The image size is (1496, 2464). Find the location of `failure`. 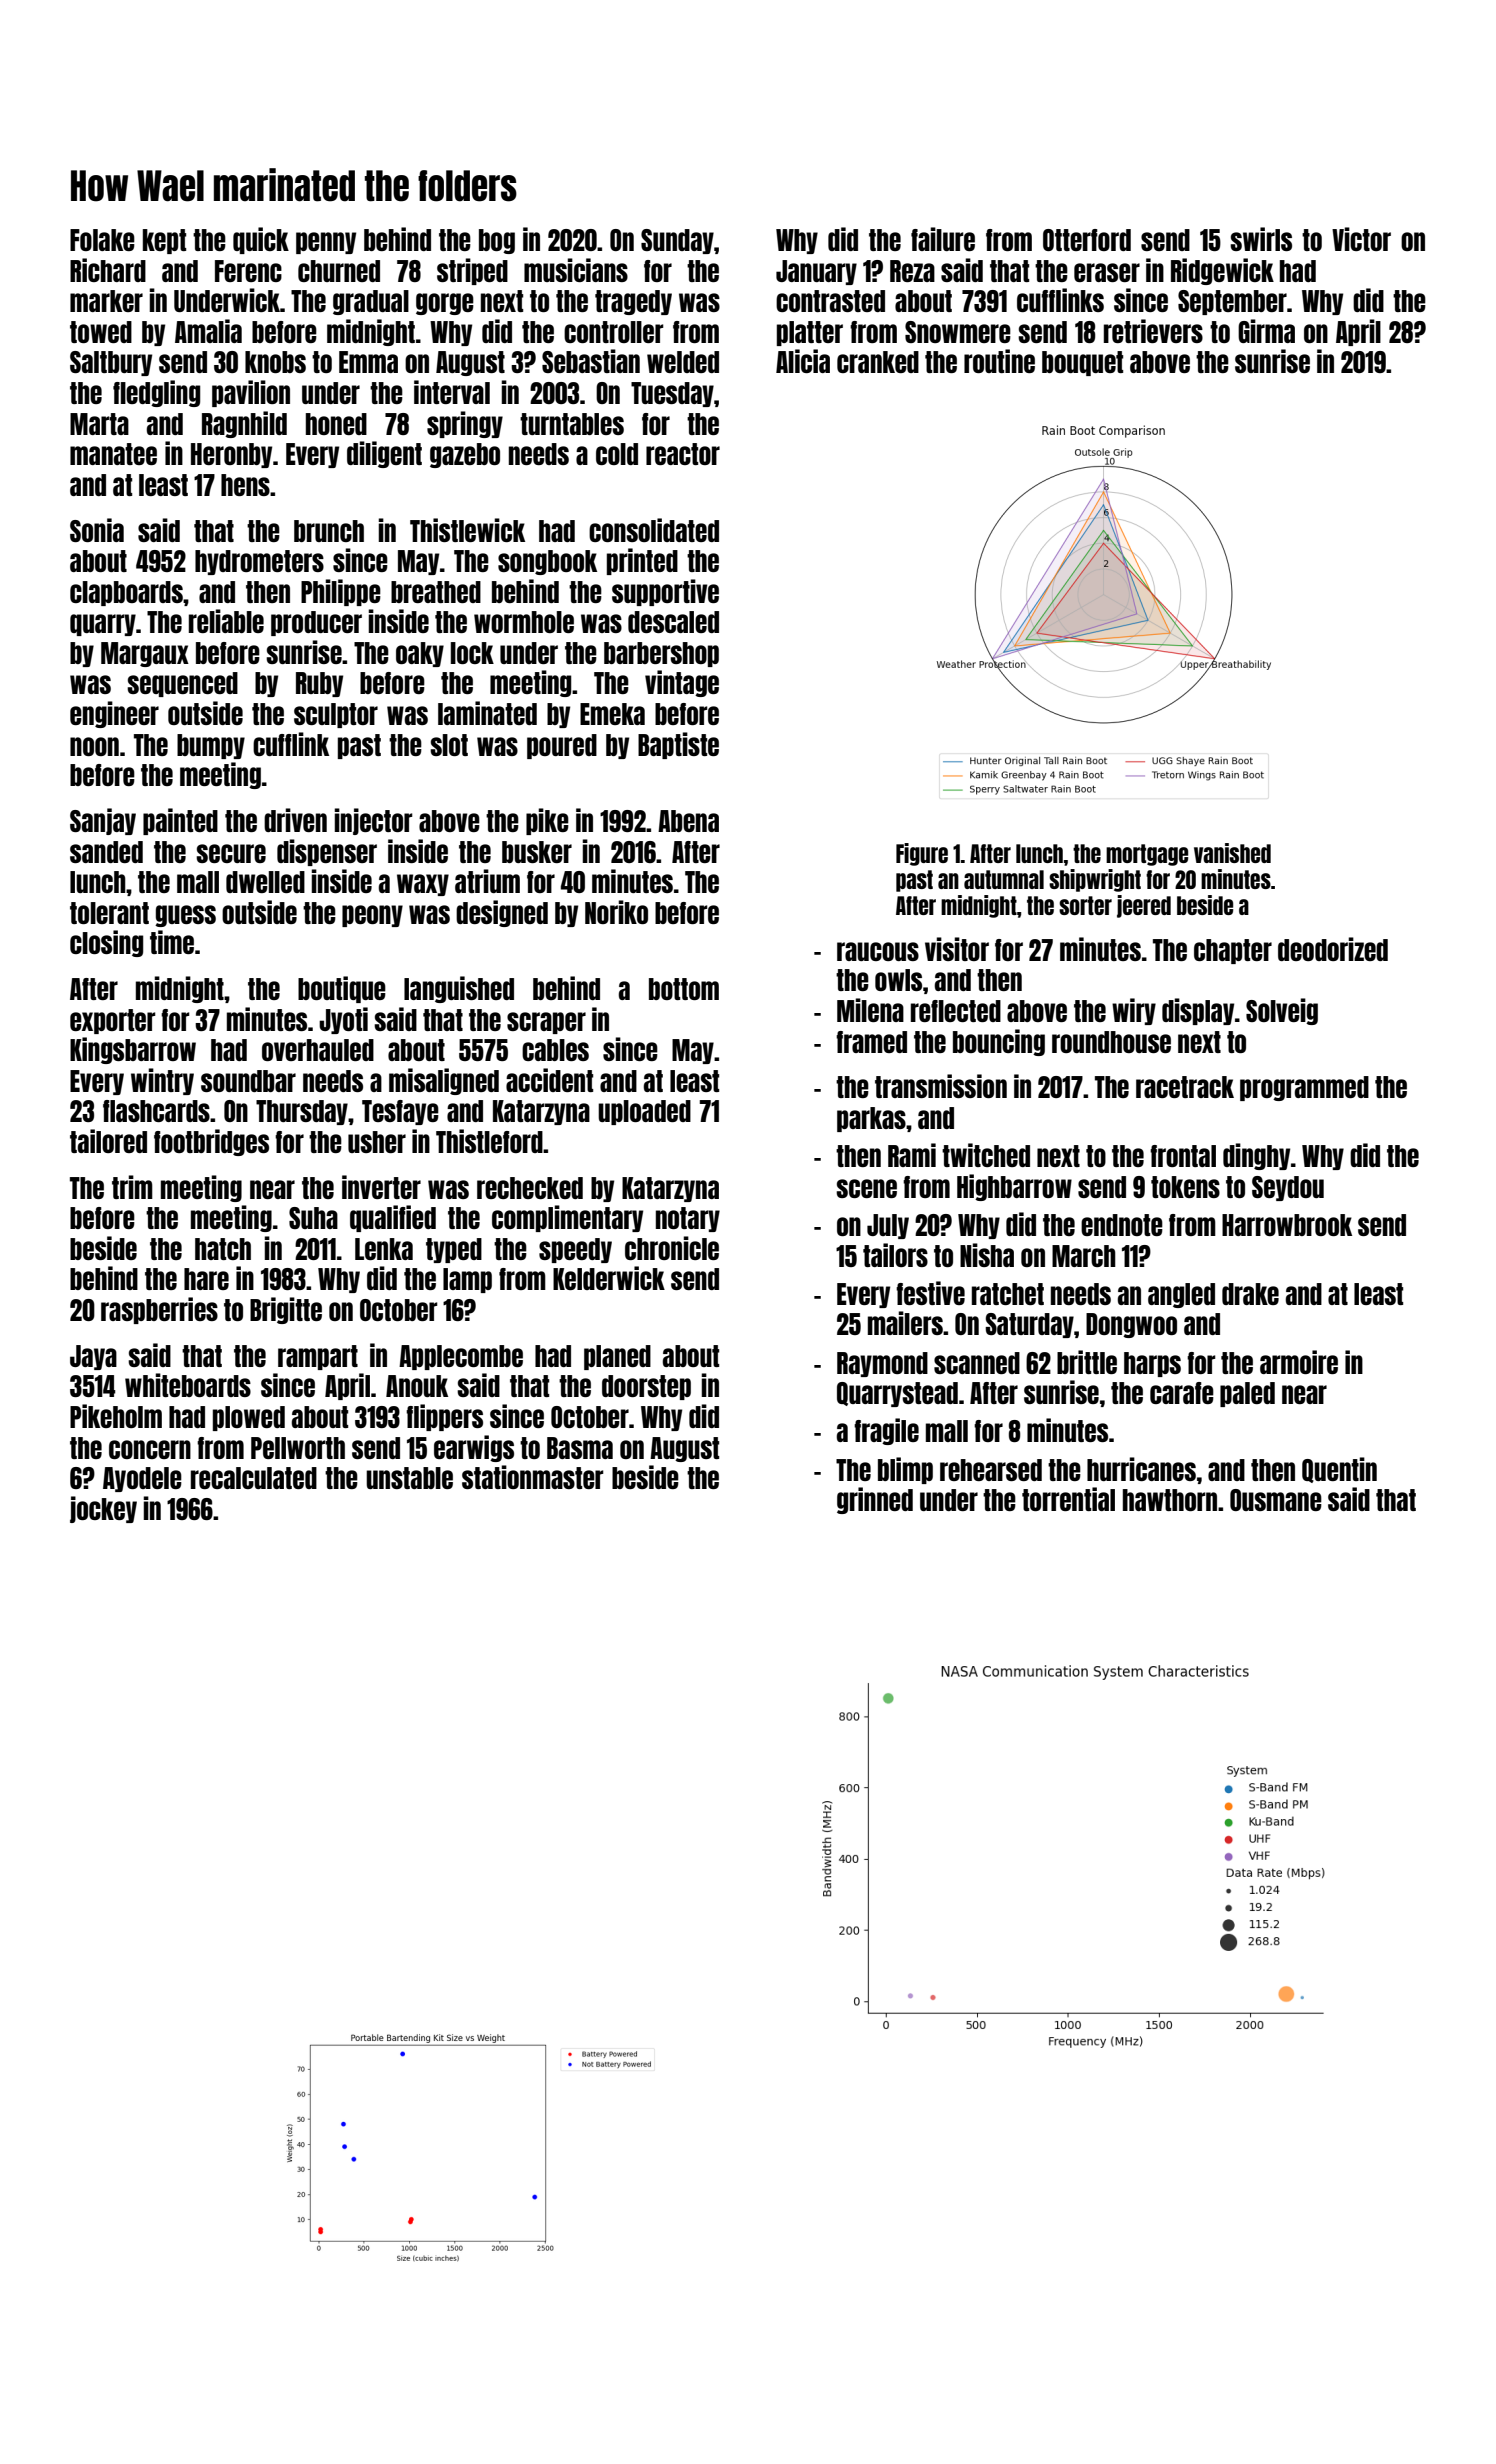

failure is located at coordinates (943, 239).
